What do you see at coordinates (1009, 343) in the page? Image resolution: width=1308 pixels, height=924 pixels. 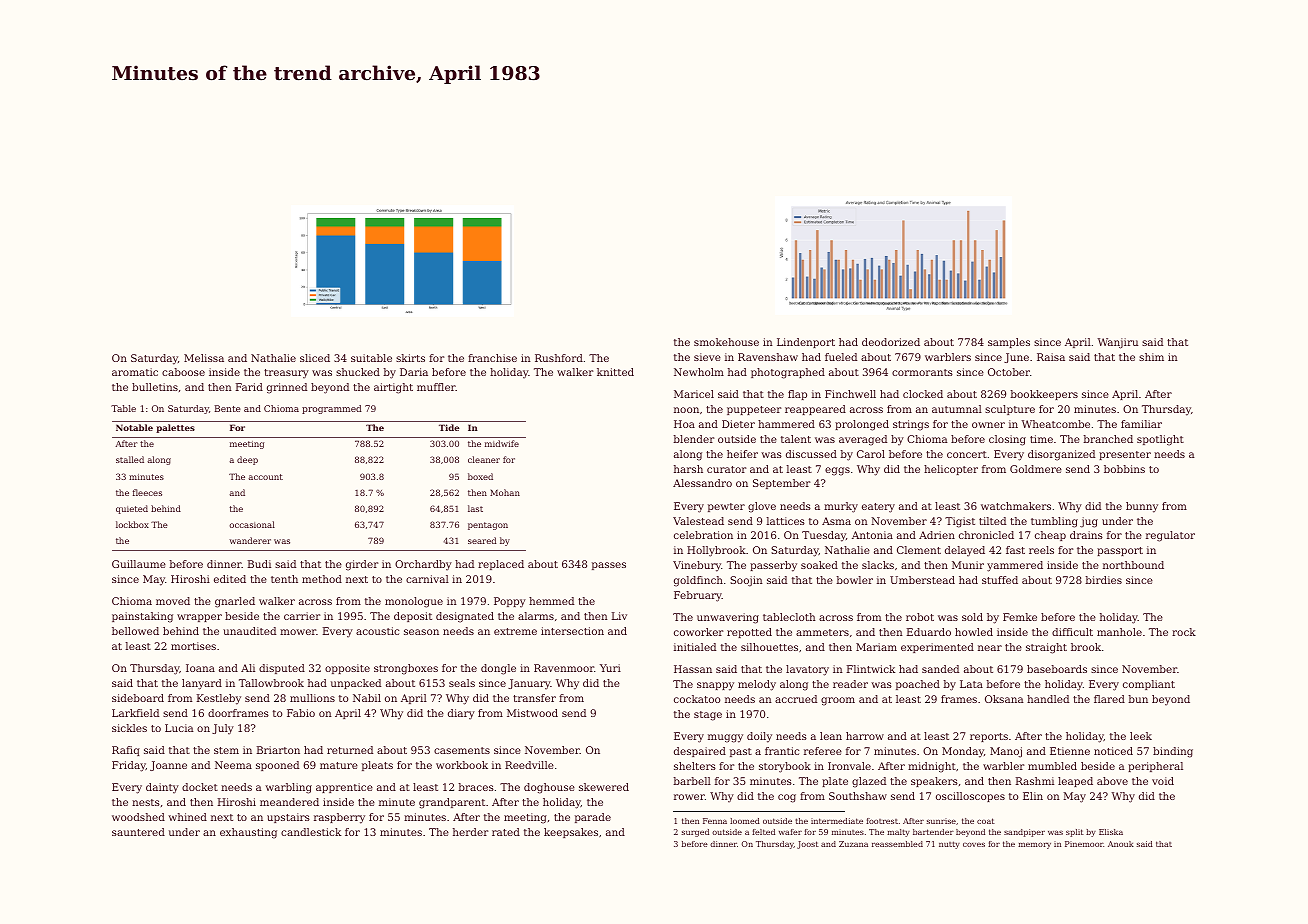 I see `samples` at bounding box center [1009, 343].
